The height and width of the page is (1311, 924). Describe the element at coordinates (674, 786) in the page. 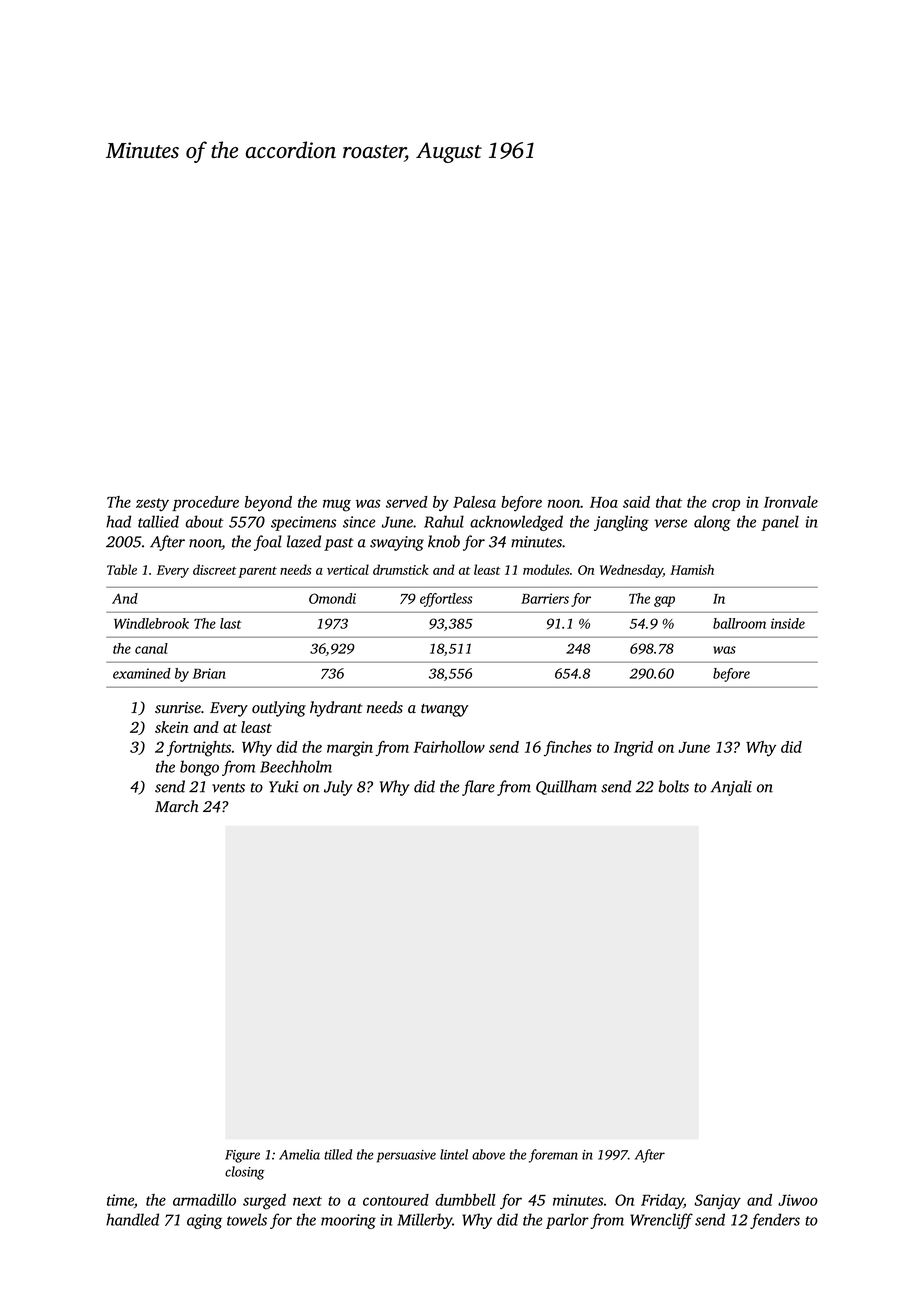

I see `bolts` at that location.
